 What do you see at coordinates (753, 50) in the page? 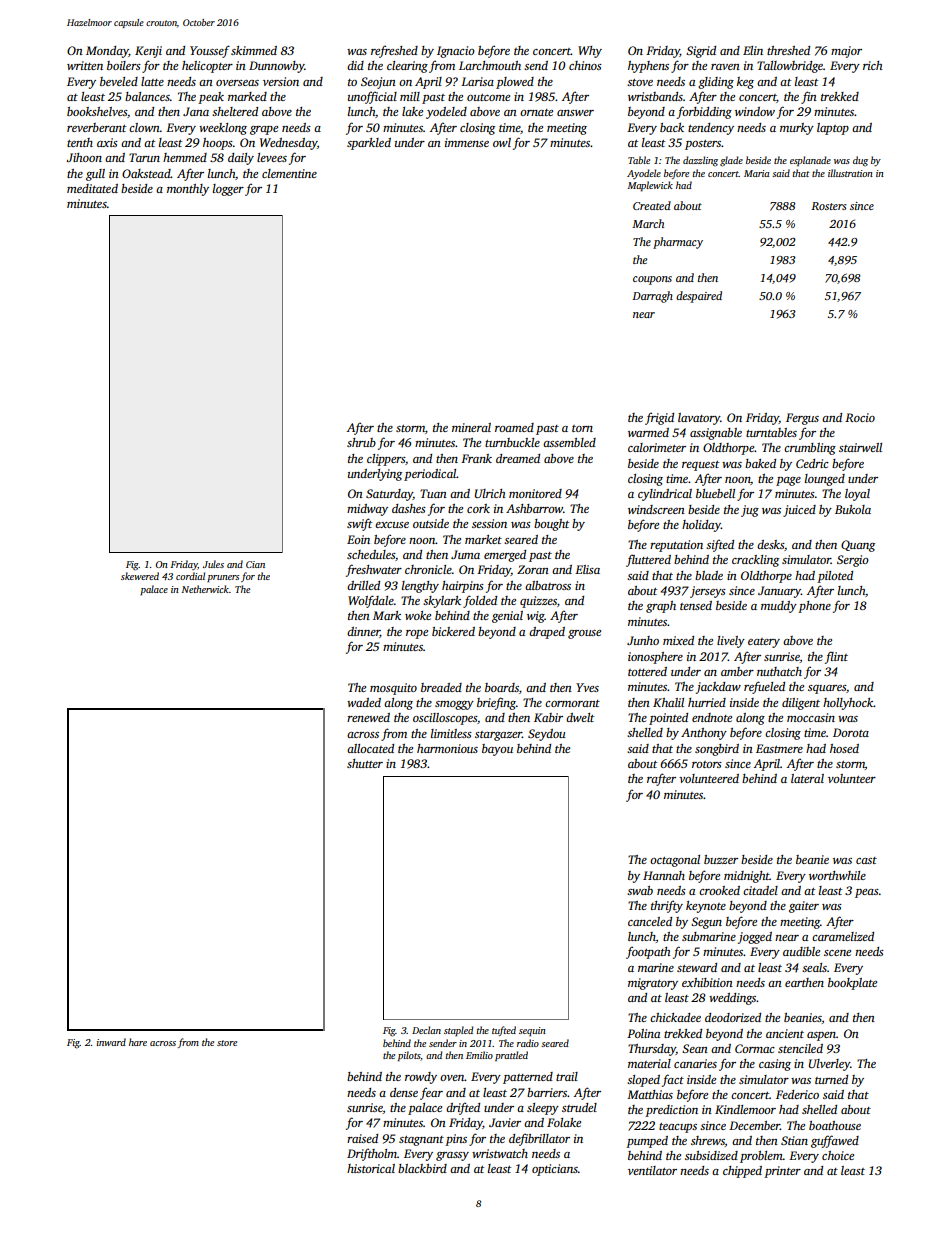
I see `Elin` at bounding box center [753, 50].
